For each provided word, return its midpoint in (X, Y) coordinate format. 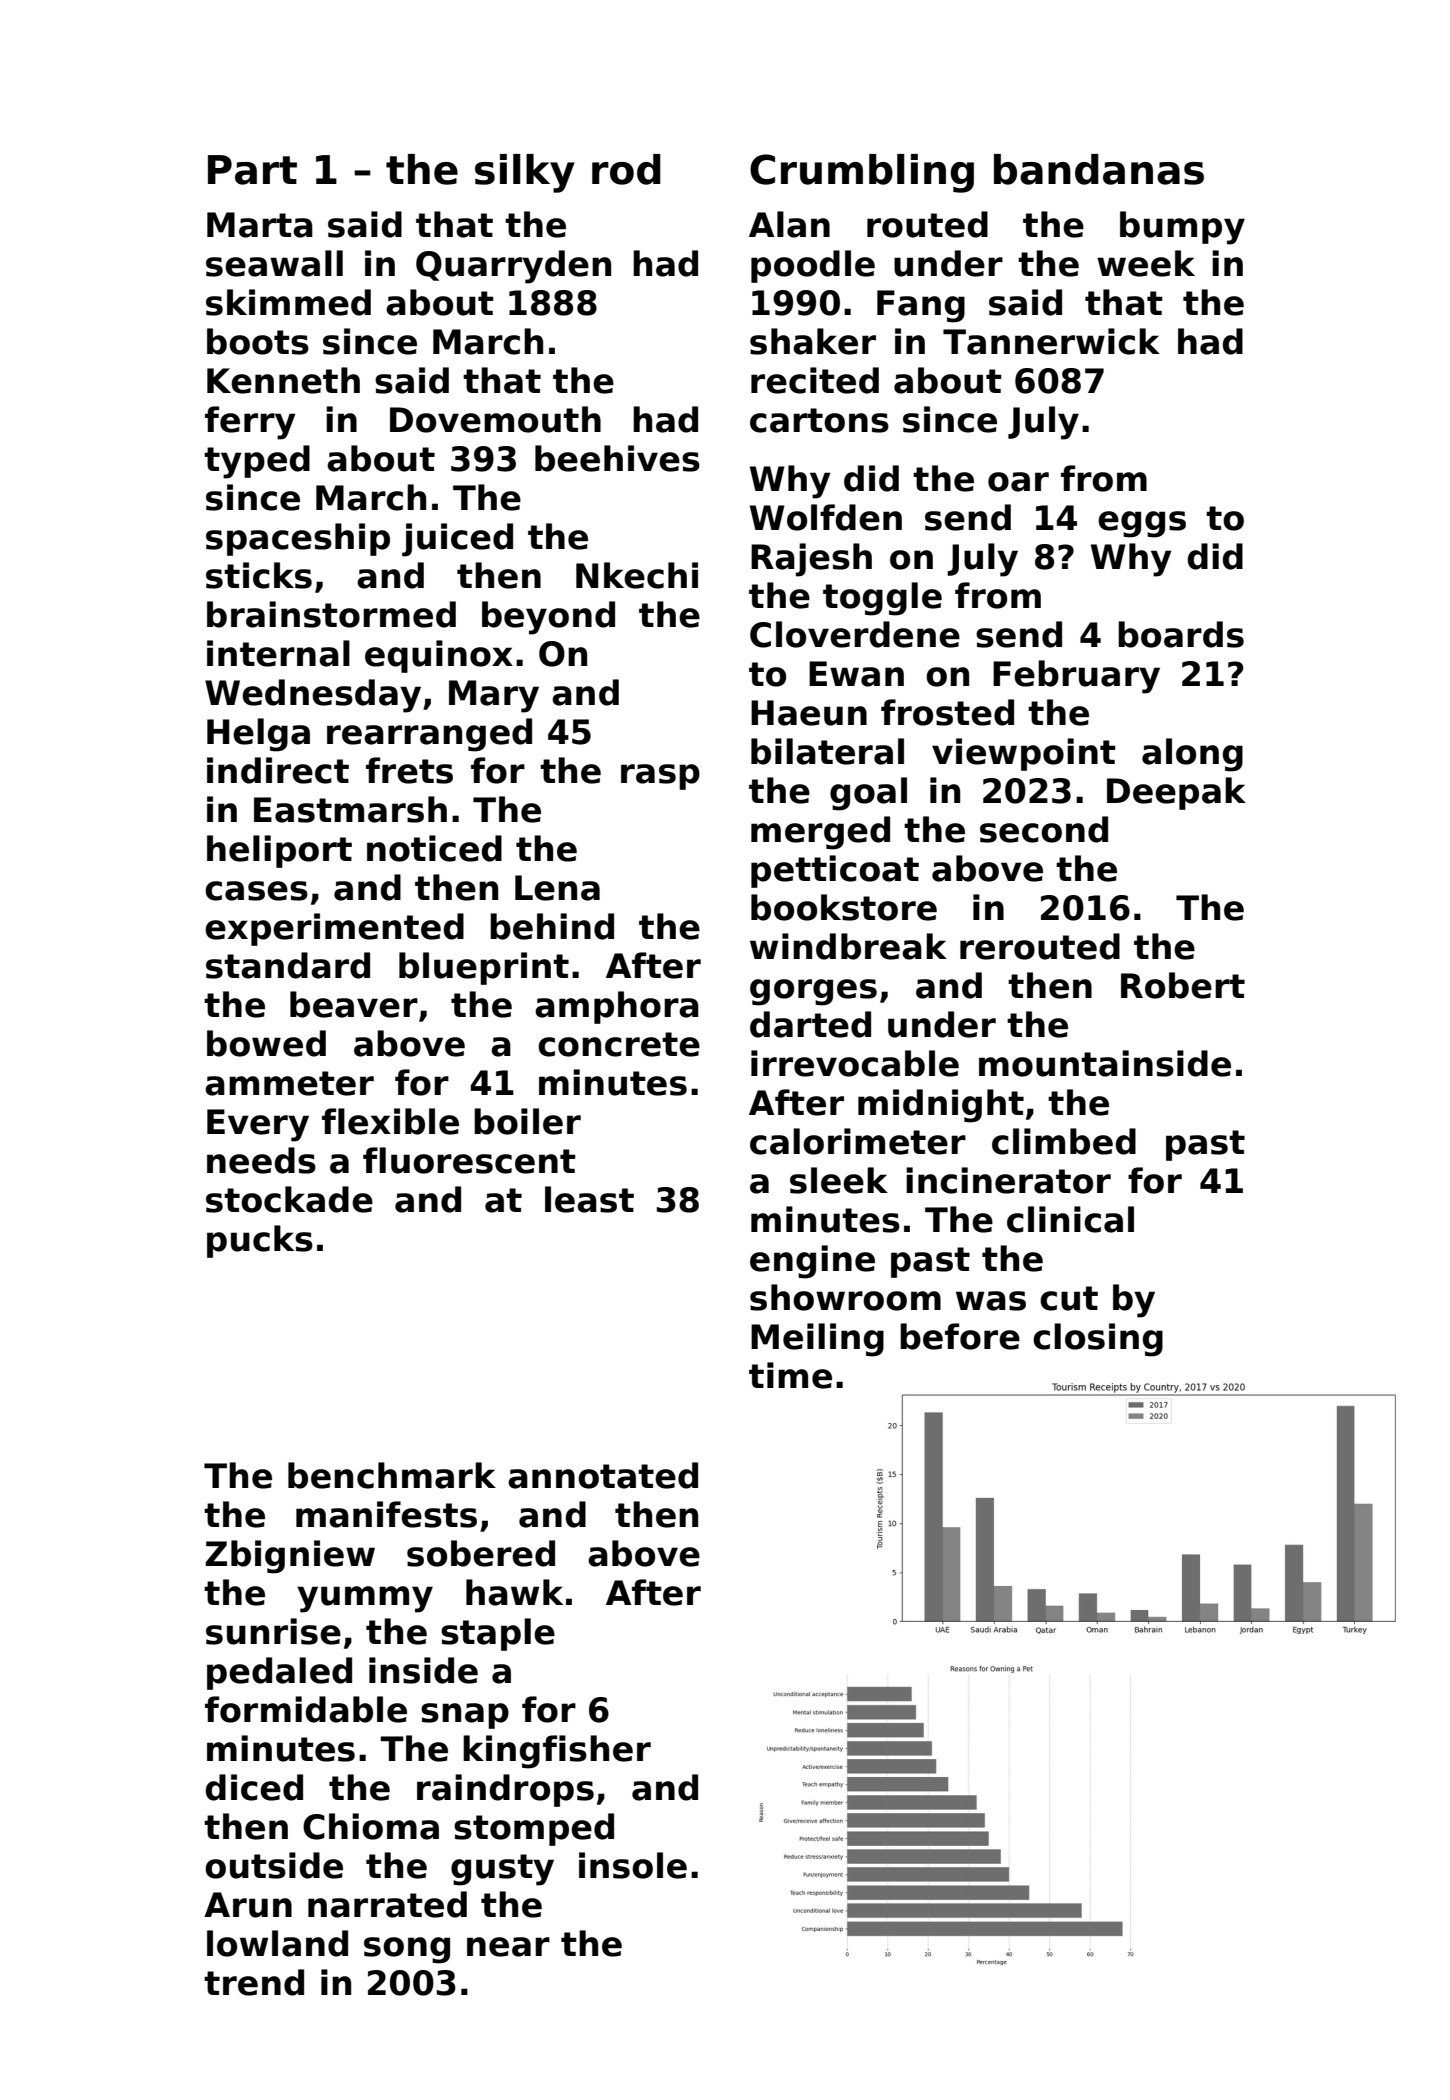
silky (525, 173)
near (508, 1947)
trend (254, 1982)
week (1146, 263)
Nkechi (637, 575)
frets (409, 770)
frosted (947, 712)
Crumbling (862, 173)
